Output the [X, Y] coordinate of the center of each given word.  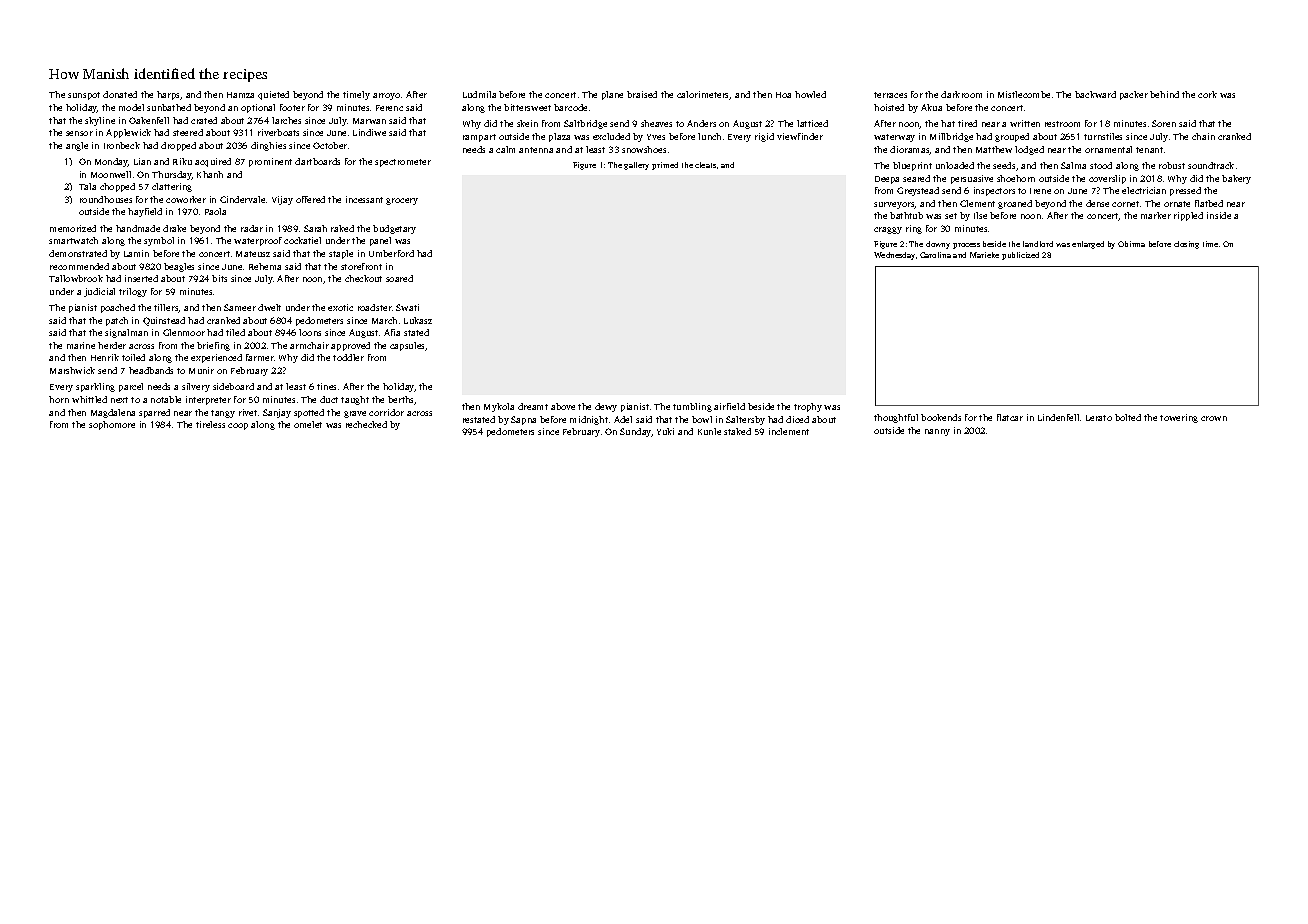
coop [238, 426]
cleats [705, 165]
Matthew [994, 149]
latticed [812, 123]
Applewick [128, 133]
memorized [73, 228]
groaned [1015, 204]
